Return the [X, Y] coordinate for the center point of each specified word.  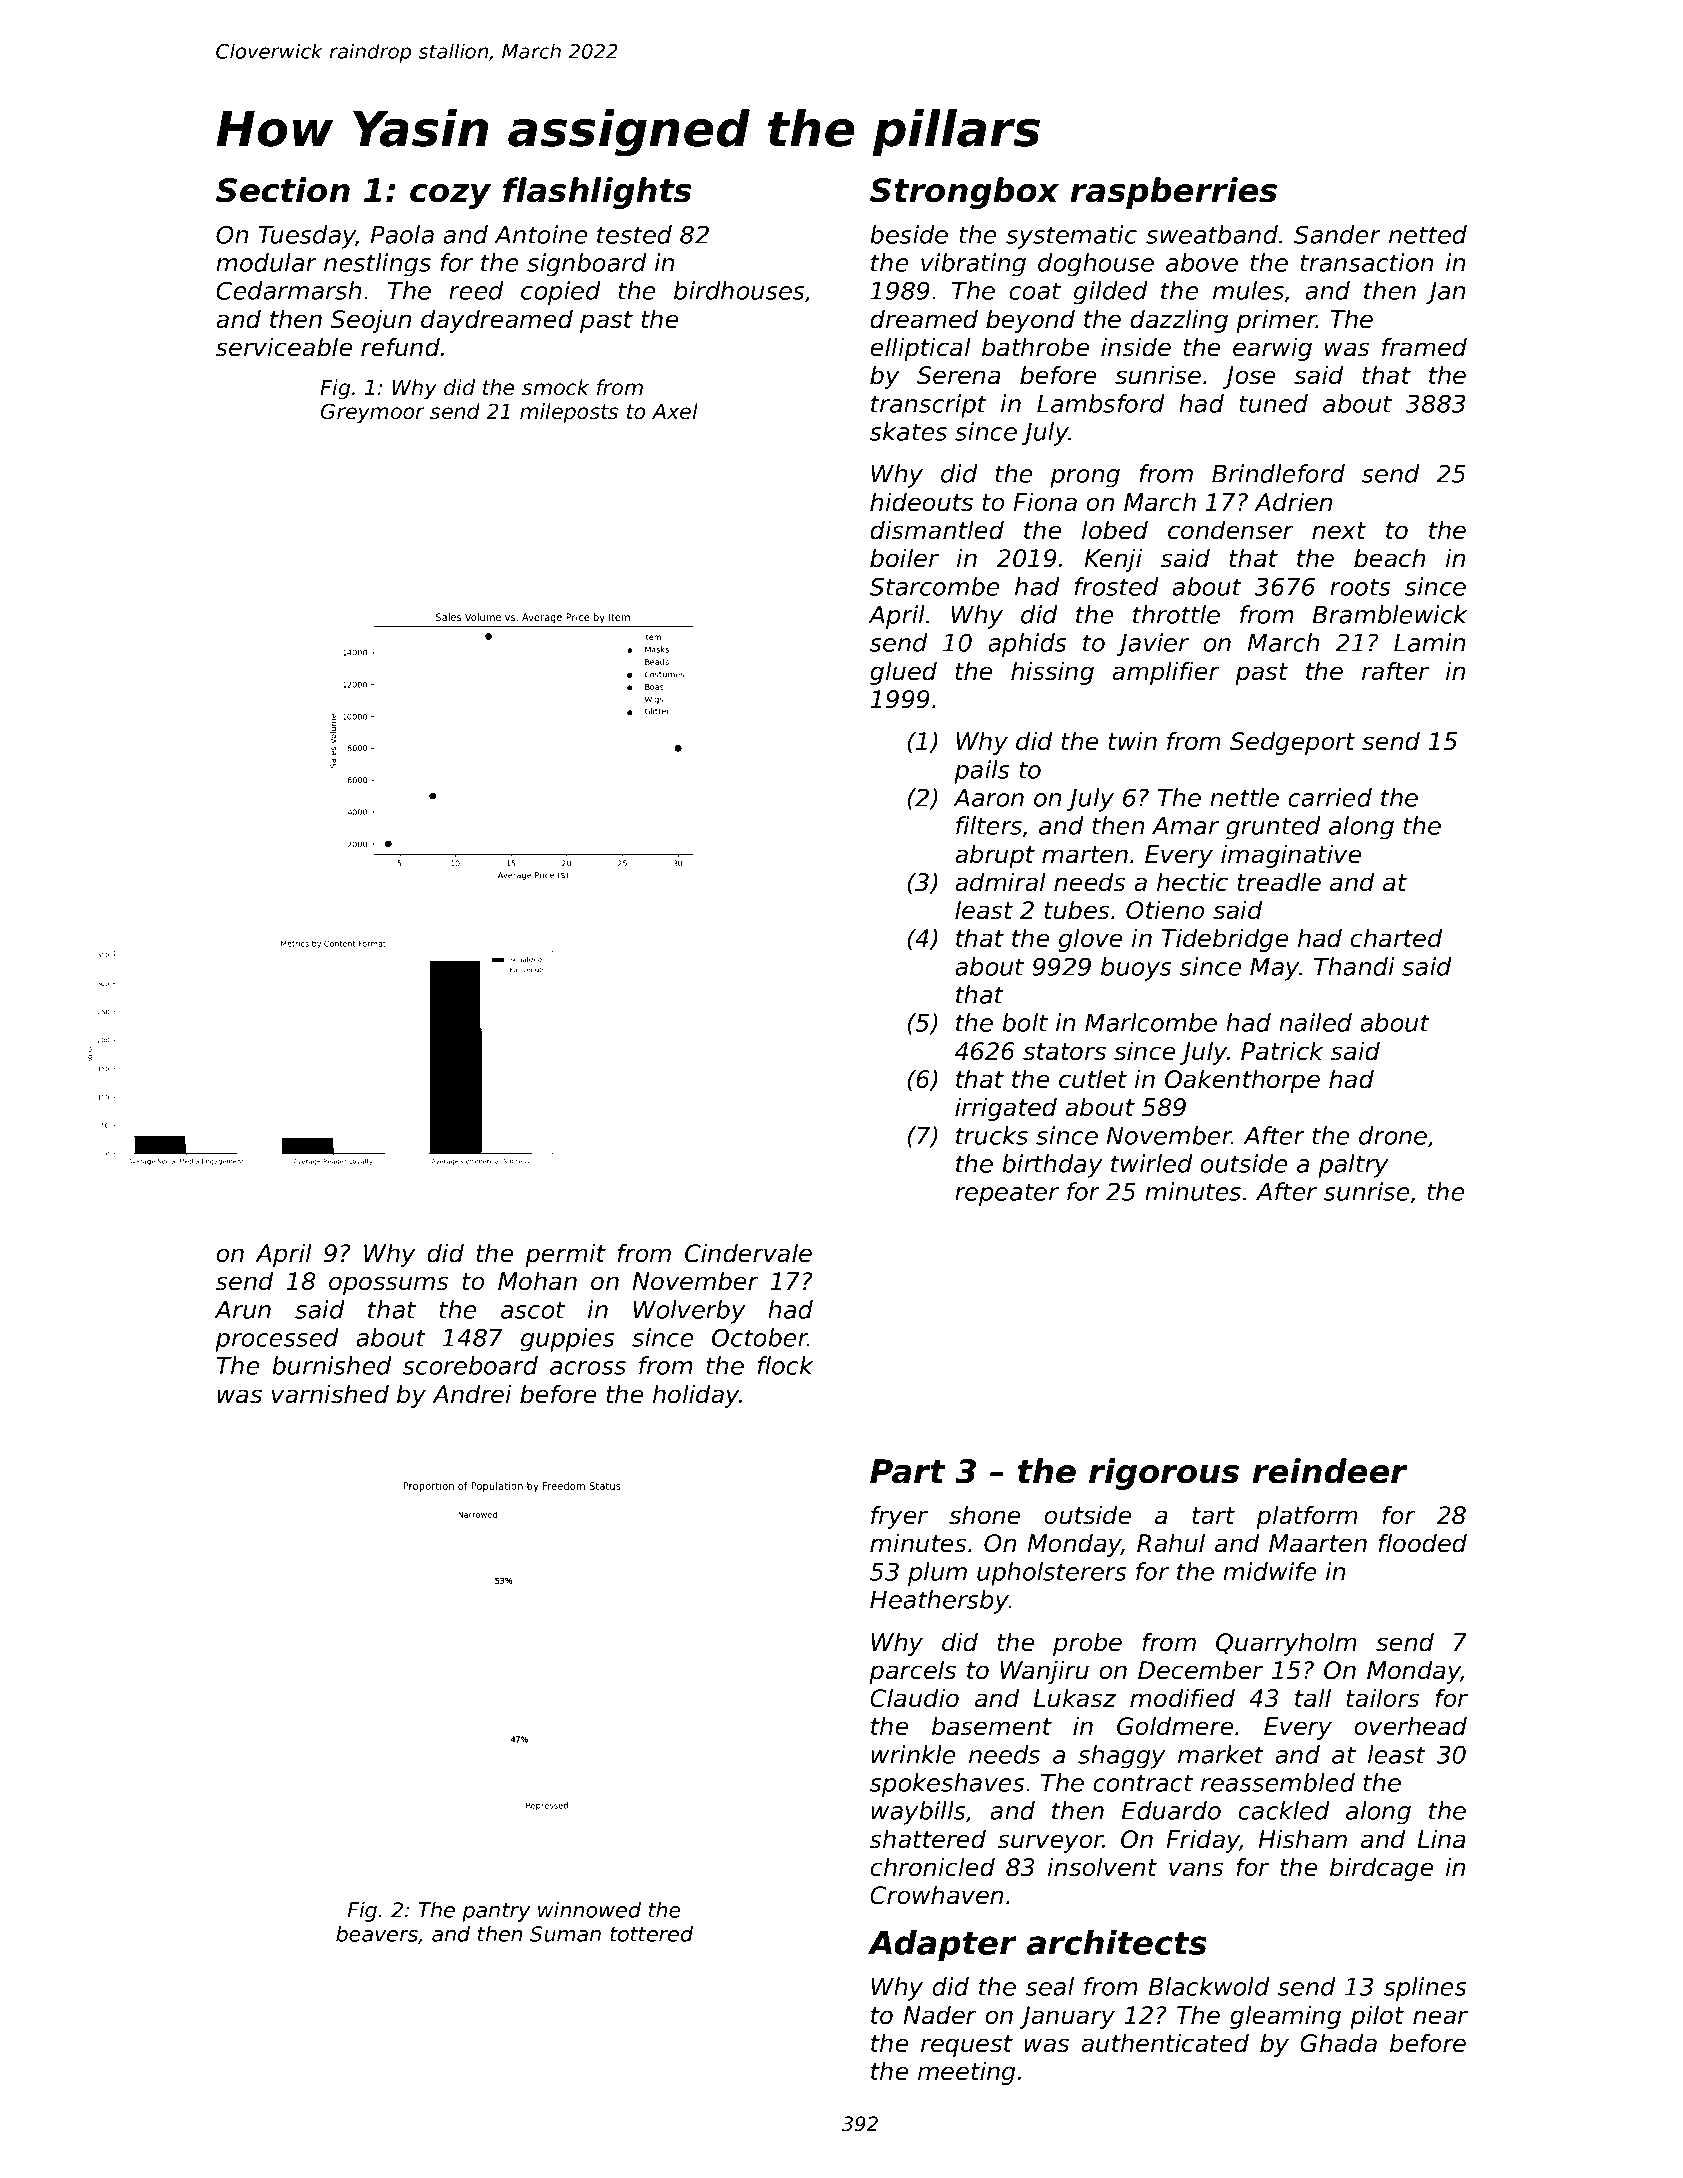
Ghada [1338, 2043]
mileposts [569, 413]
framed [1424, 347]
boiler [904, 558]
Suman [565, 1934]
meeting [966, 2073]
